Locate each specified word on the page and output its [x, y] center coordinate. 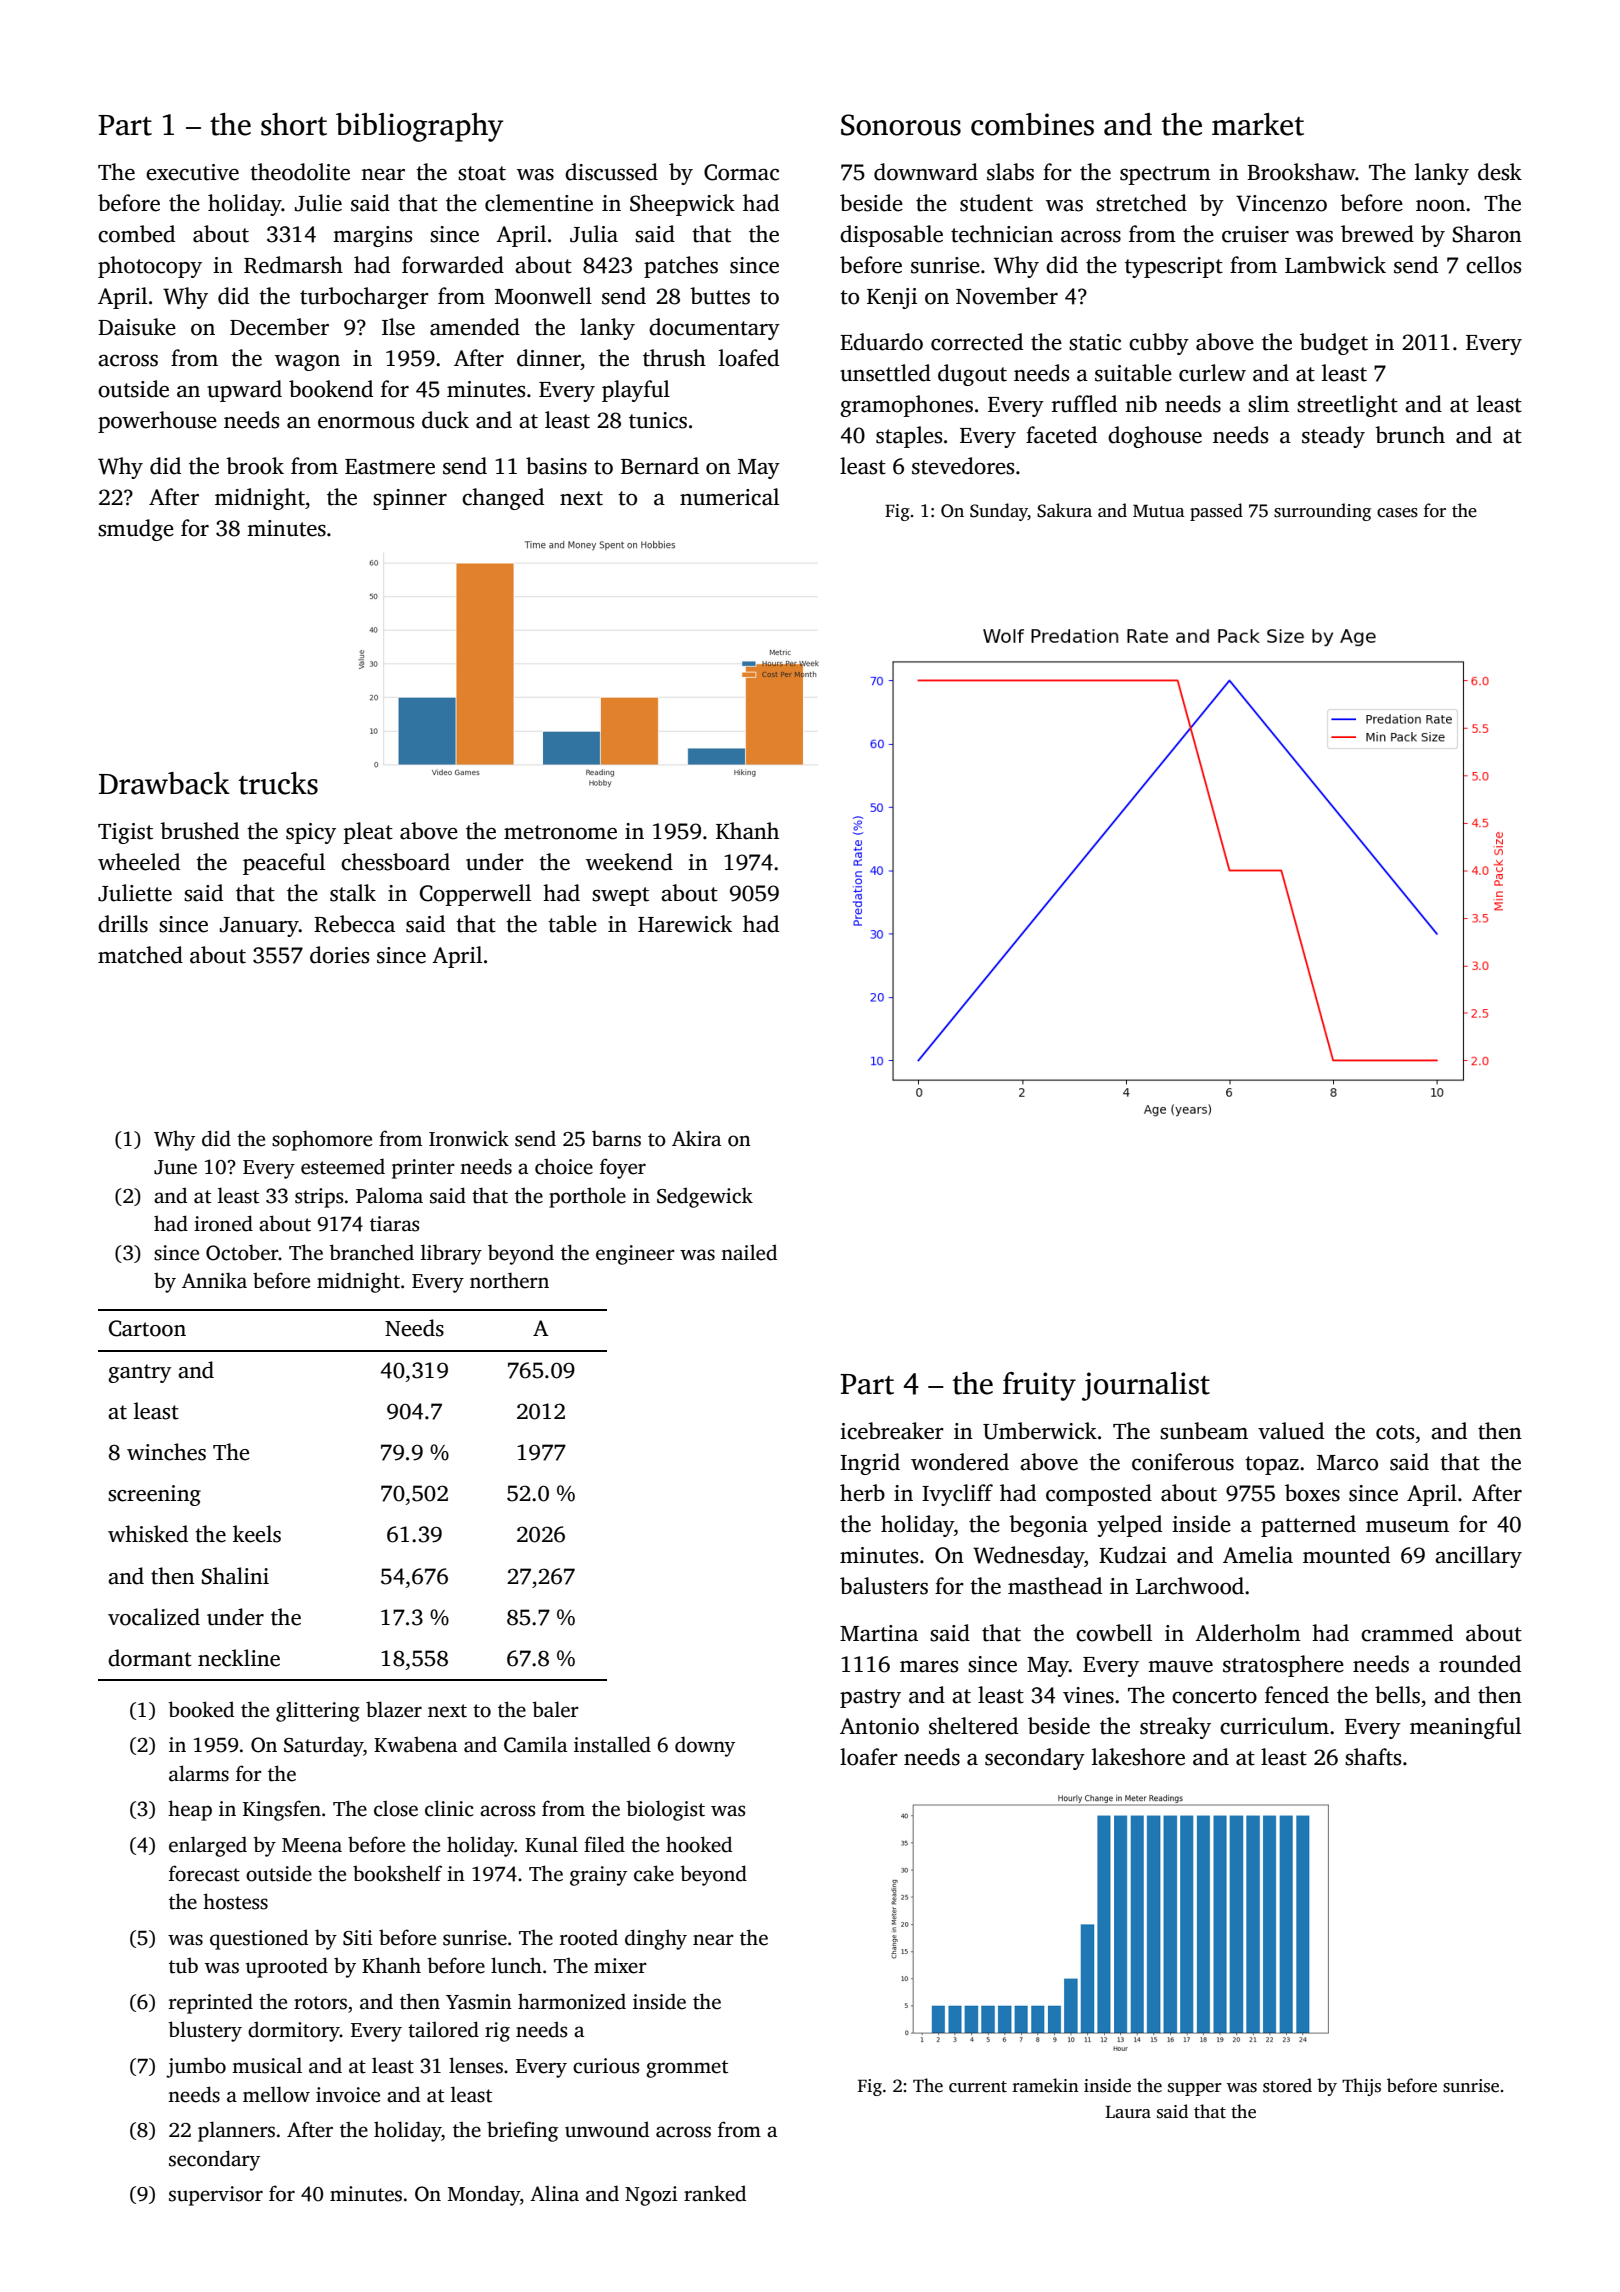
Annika [214, 1280]
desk [1500, 172]
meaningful [1465, 1728]
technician [1002, 234]
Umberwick [1040, 1431]
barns [616, 1138]
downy [705, 1746]
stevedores [963, 466]
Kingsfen [282, 1810]
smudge [136, 530]
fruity [1039, 1386]
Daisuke [137, 327]
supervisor [216, 2196]
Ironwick [469, 1138]
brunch [1410, 435]
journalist [1146, 1386]
